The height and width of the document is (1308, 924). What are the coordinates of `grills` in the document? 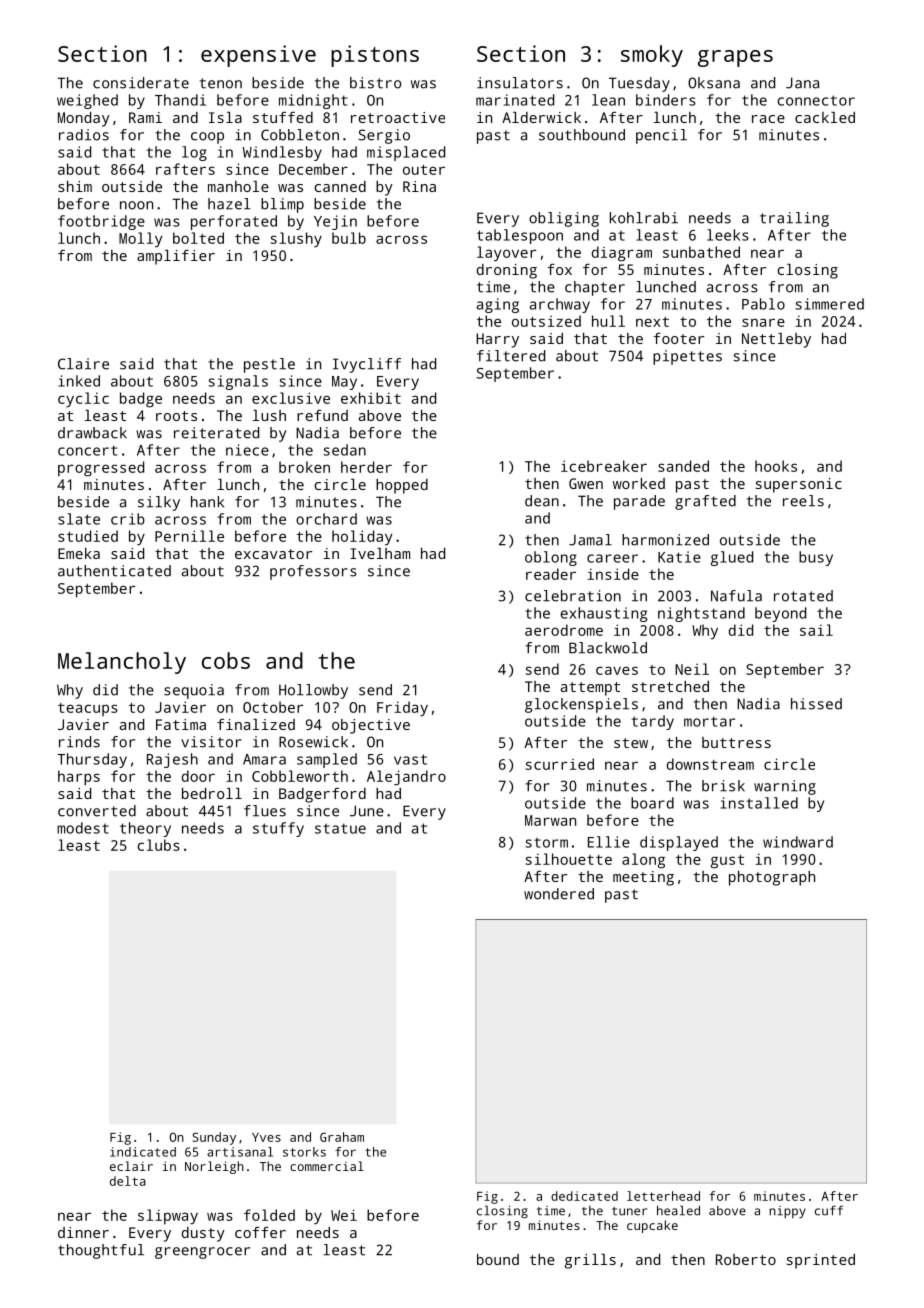 It's located at (590, 1261).
